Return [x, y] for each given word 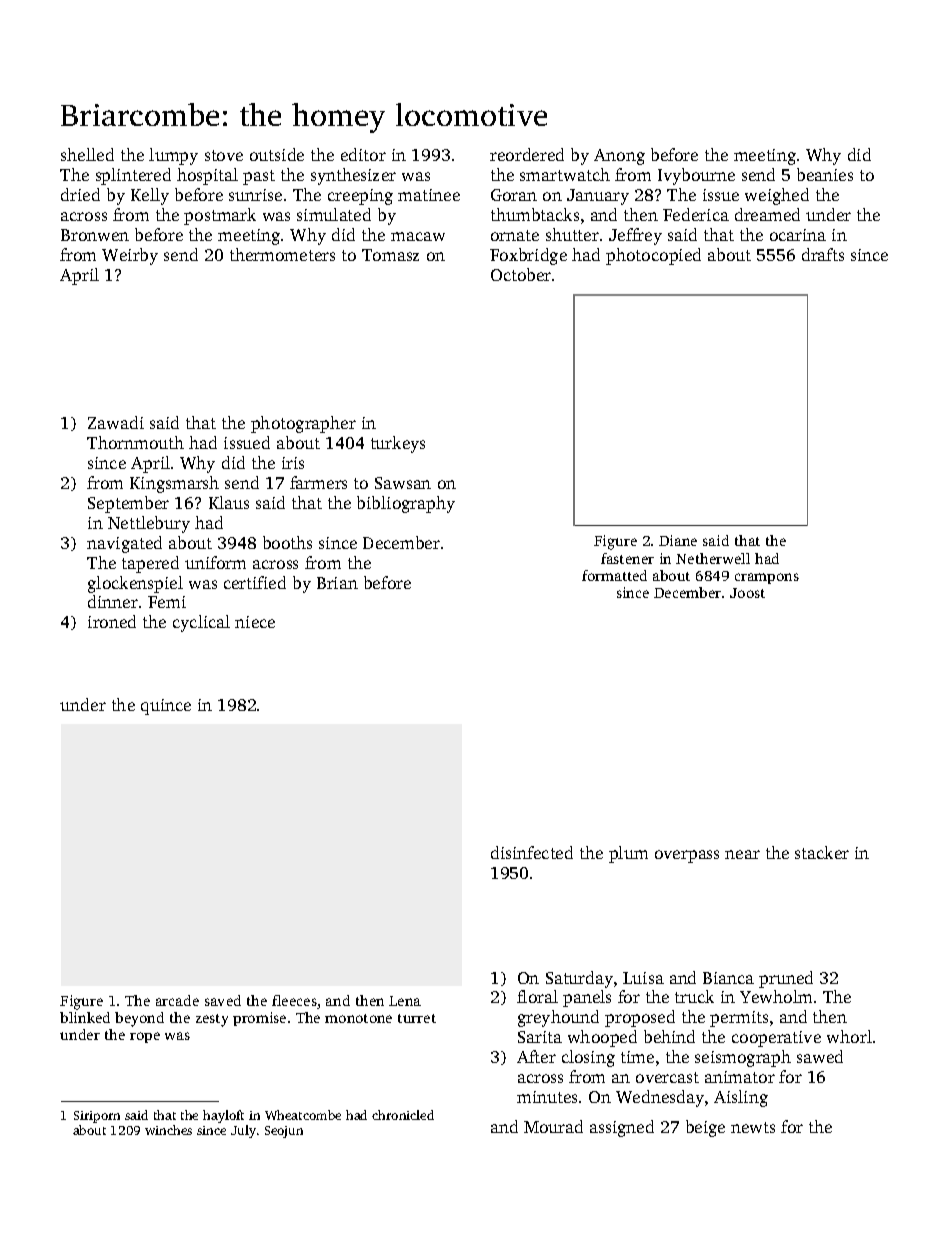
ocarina [798, 235]
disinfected [532, 852]
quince [166, 707]
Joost [747, 593]
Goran [514, 195]
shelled [87, 154]
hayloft [223, 1116]
